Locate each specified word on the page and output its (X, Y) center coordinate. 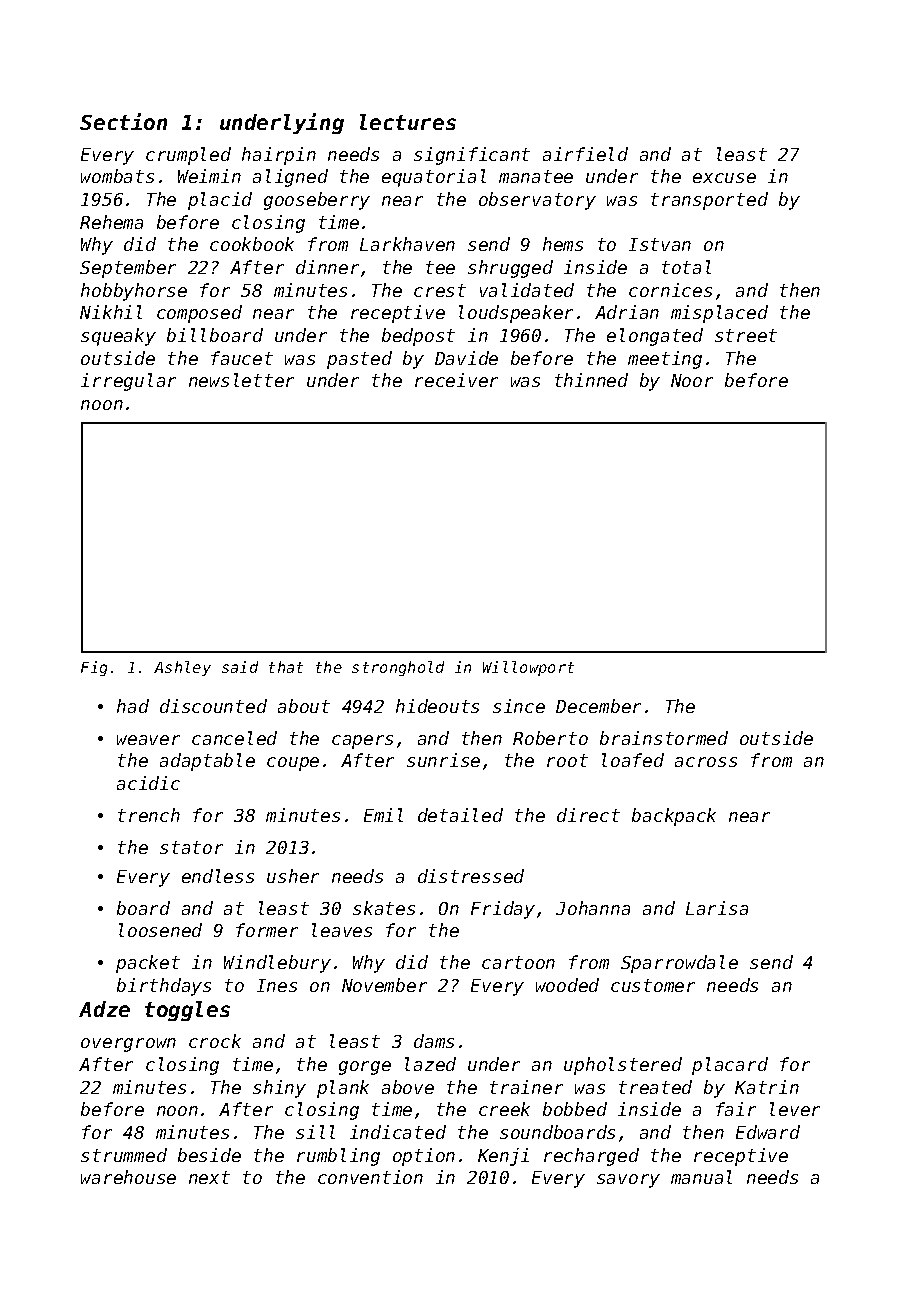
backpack (674, 817)
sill (315, 1132)
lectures (408, 122)
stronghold (398, 668)
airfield (585, 154)
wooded (567, 985)
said (240, 667)
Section (123, 121)
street (746, 335)
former (267, 930)
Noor (692, 380)
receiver (456, 380)
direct (588, 815)
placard (730, 1066)
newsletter (241, 380)
